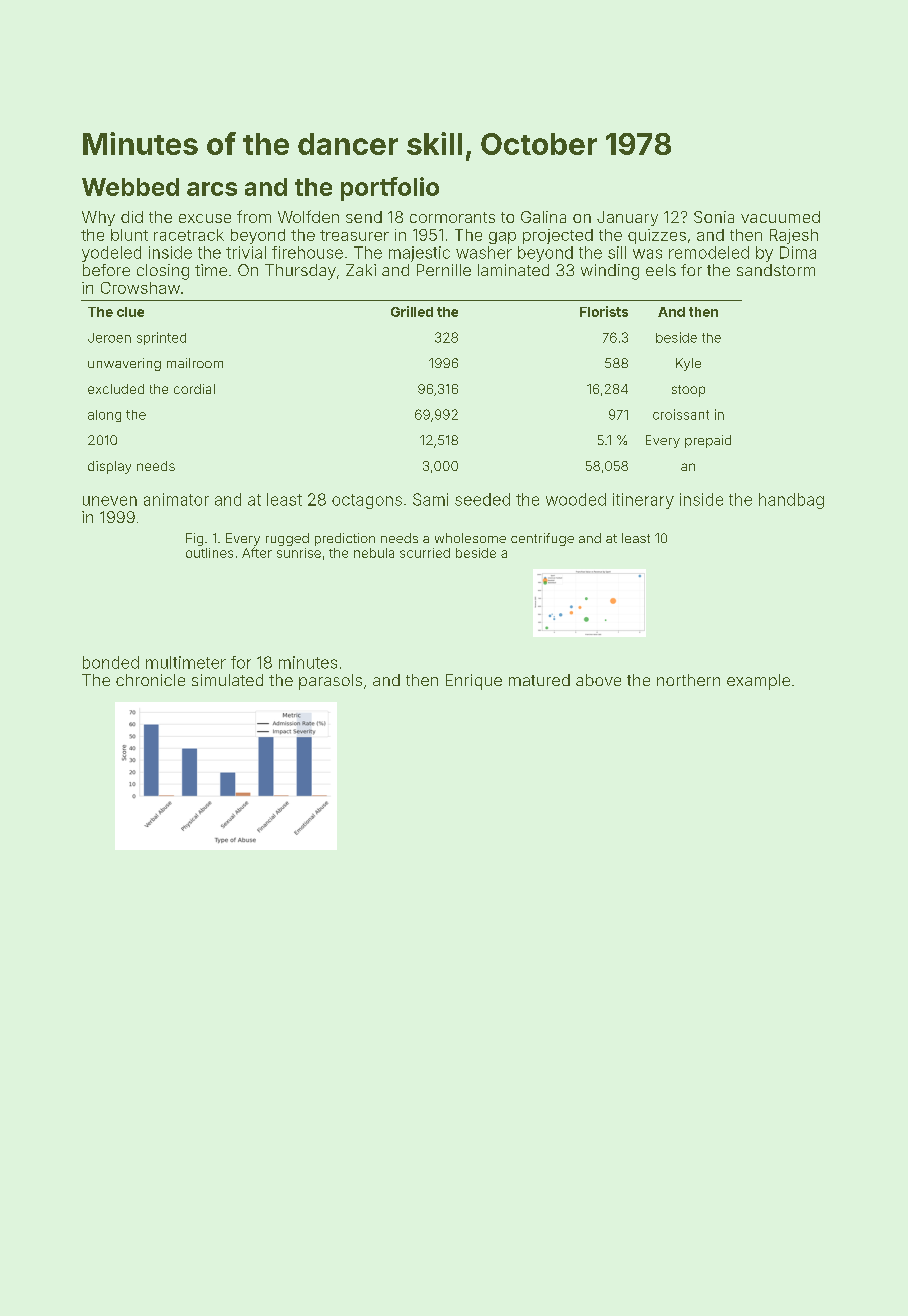 The image size is (908, 1316). What do you see at coordinates (791, 501) in the screenshot?
I see `handbag` at bounding box center [791, 501].
